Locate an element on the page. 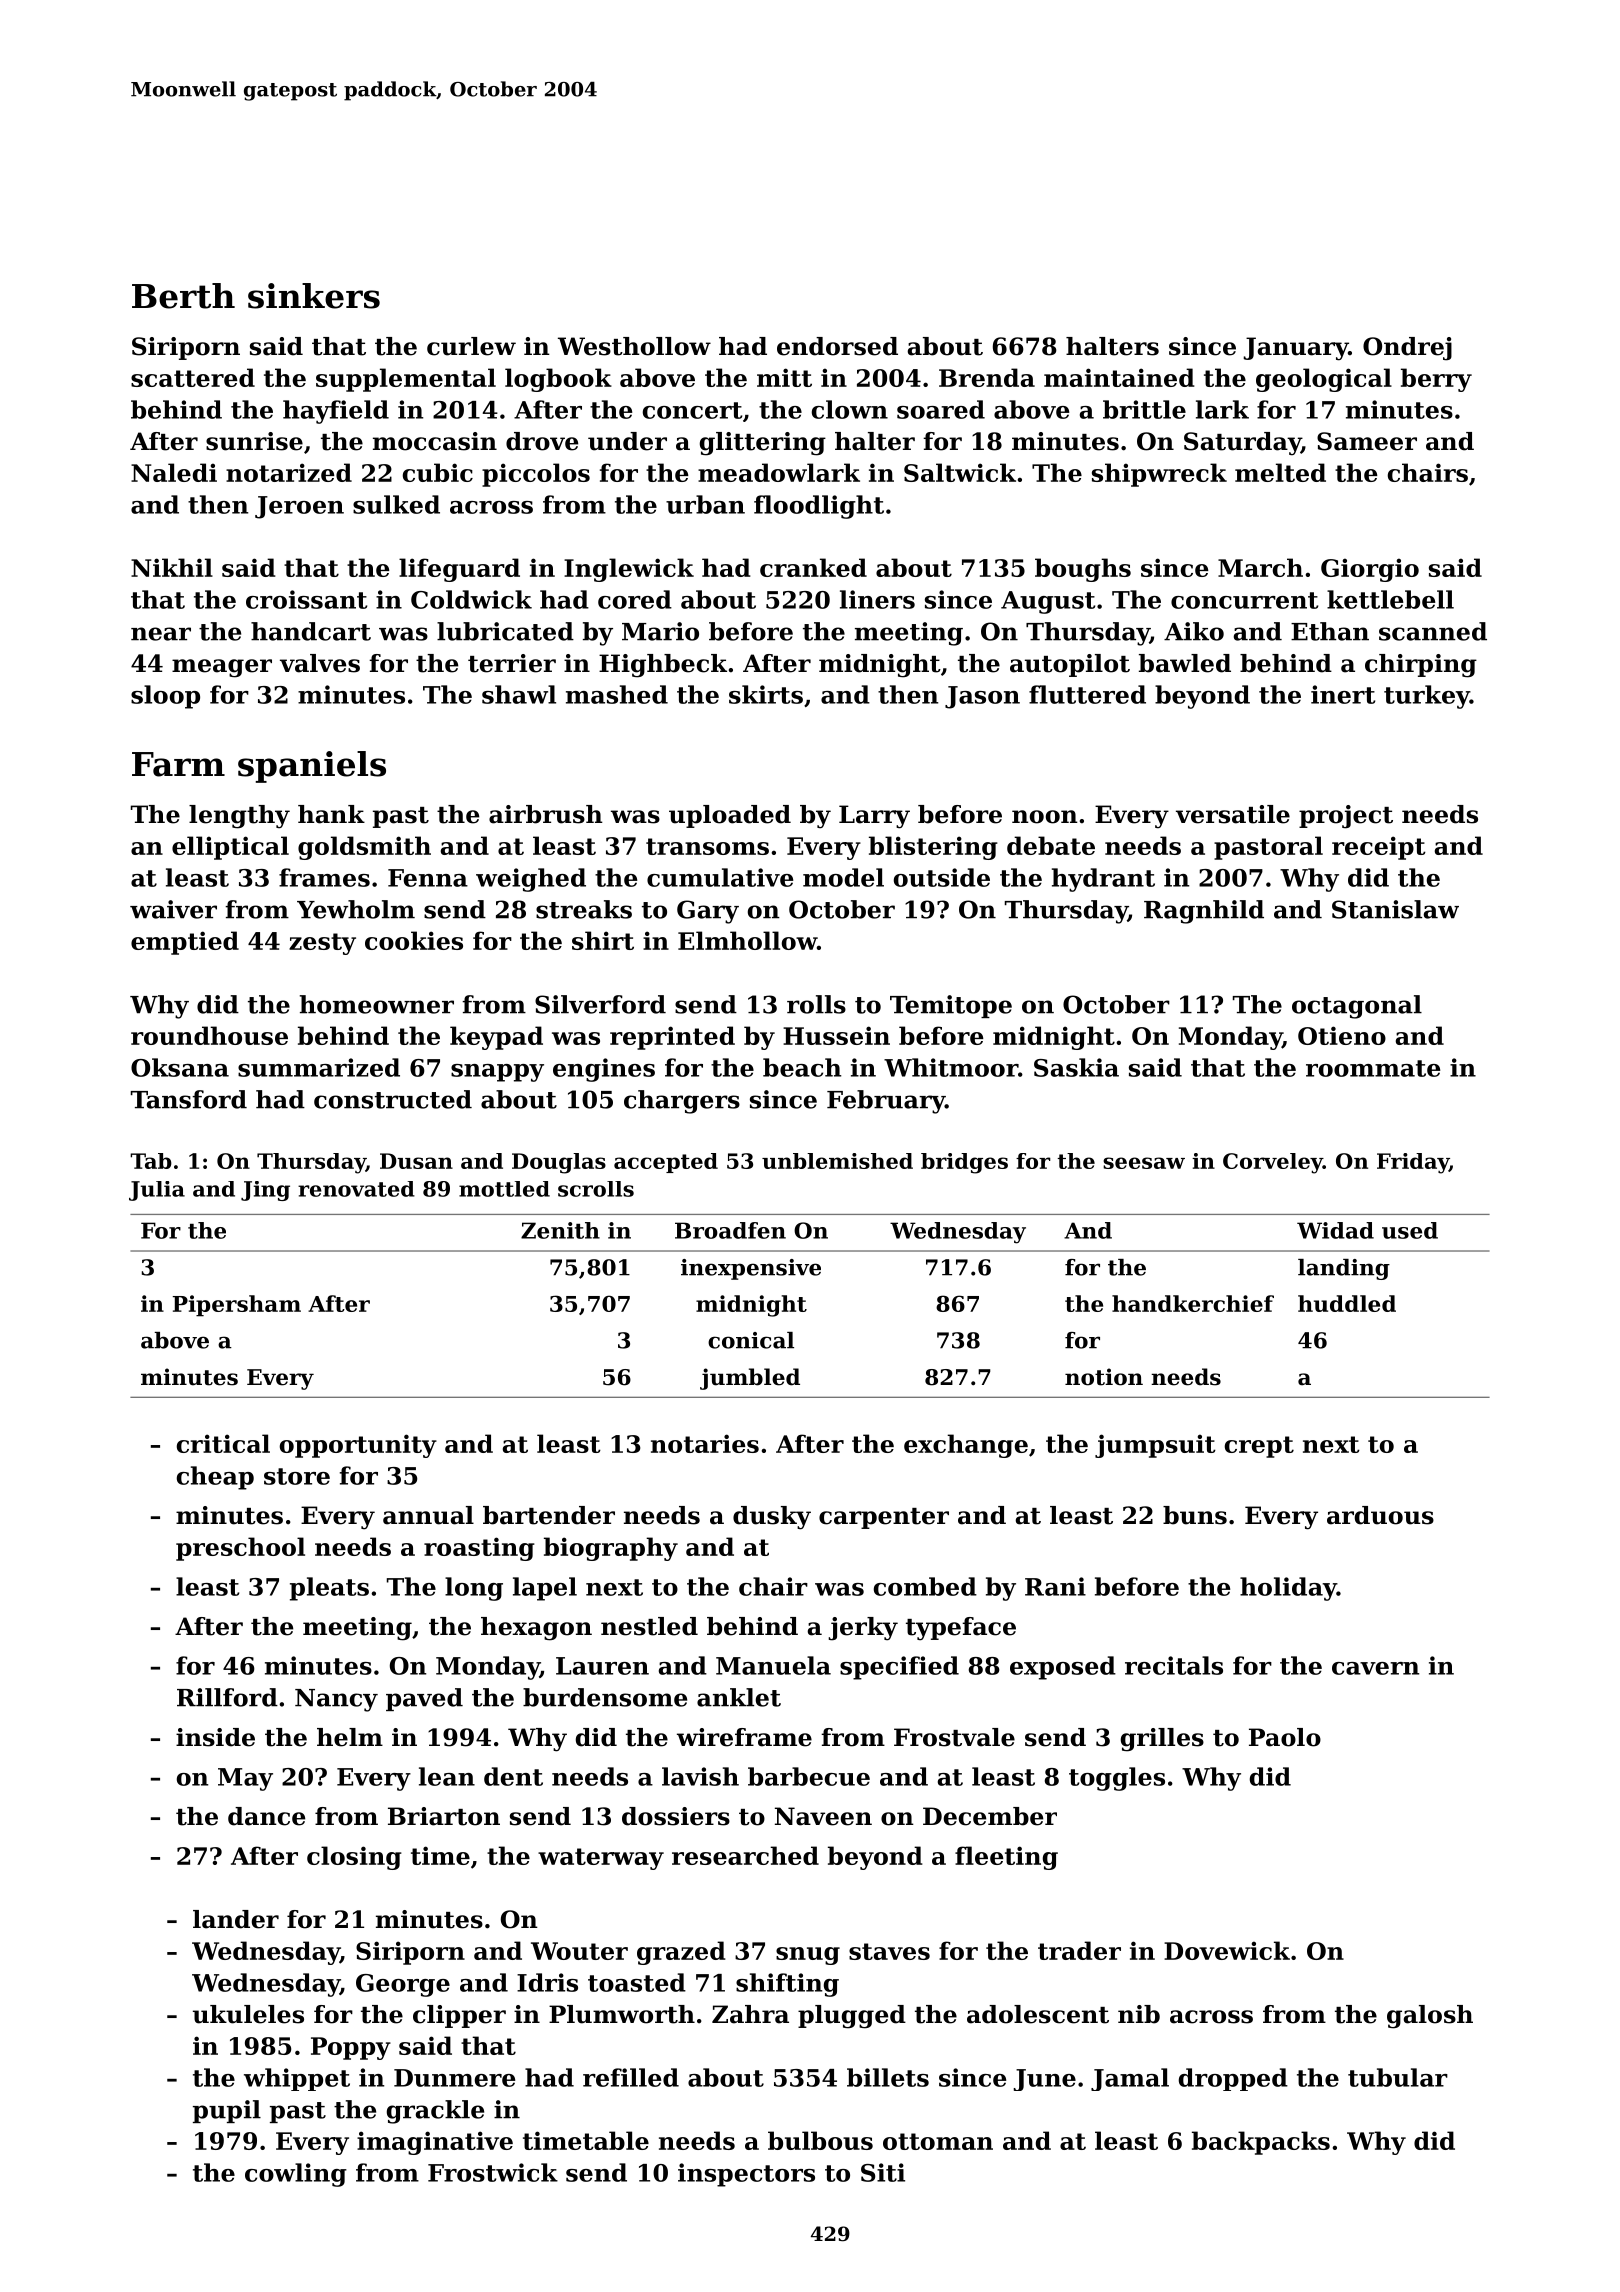 The image size is (1620, 2292). glittering is located at coordinates (763, 444).
